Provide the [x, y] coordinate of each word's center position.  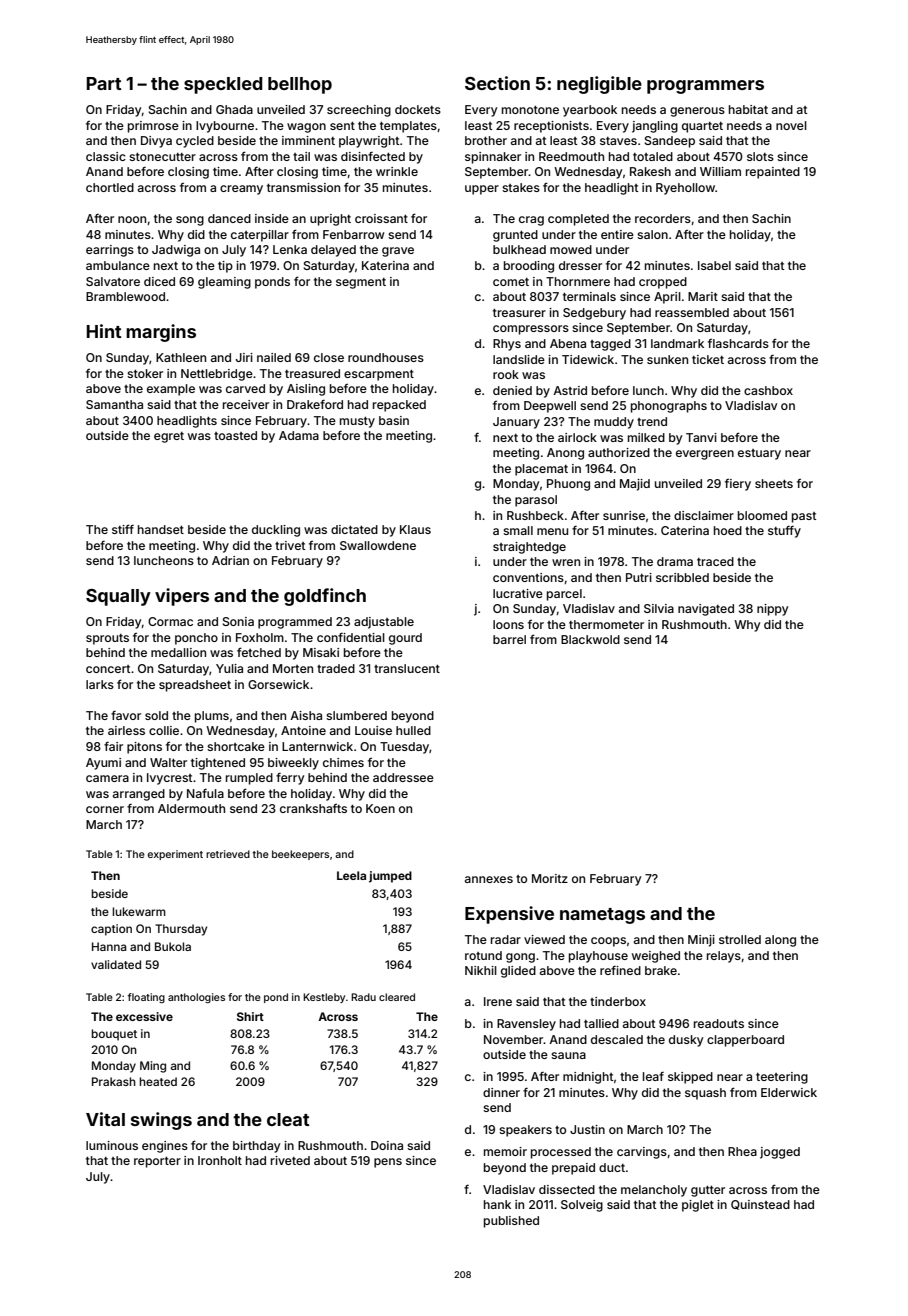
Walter [168, 762]
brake [661, 970]
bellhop [300, 85]
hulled [413, 730]
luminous [112, 1145]
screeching [359, 111]
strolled [740, 939]
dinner [501, 1092]
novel [791, 125]
